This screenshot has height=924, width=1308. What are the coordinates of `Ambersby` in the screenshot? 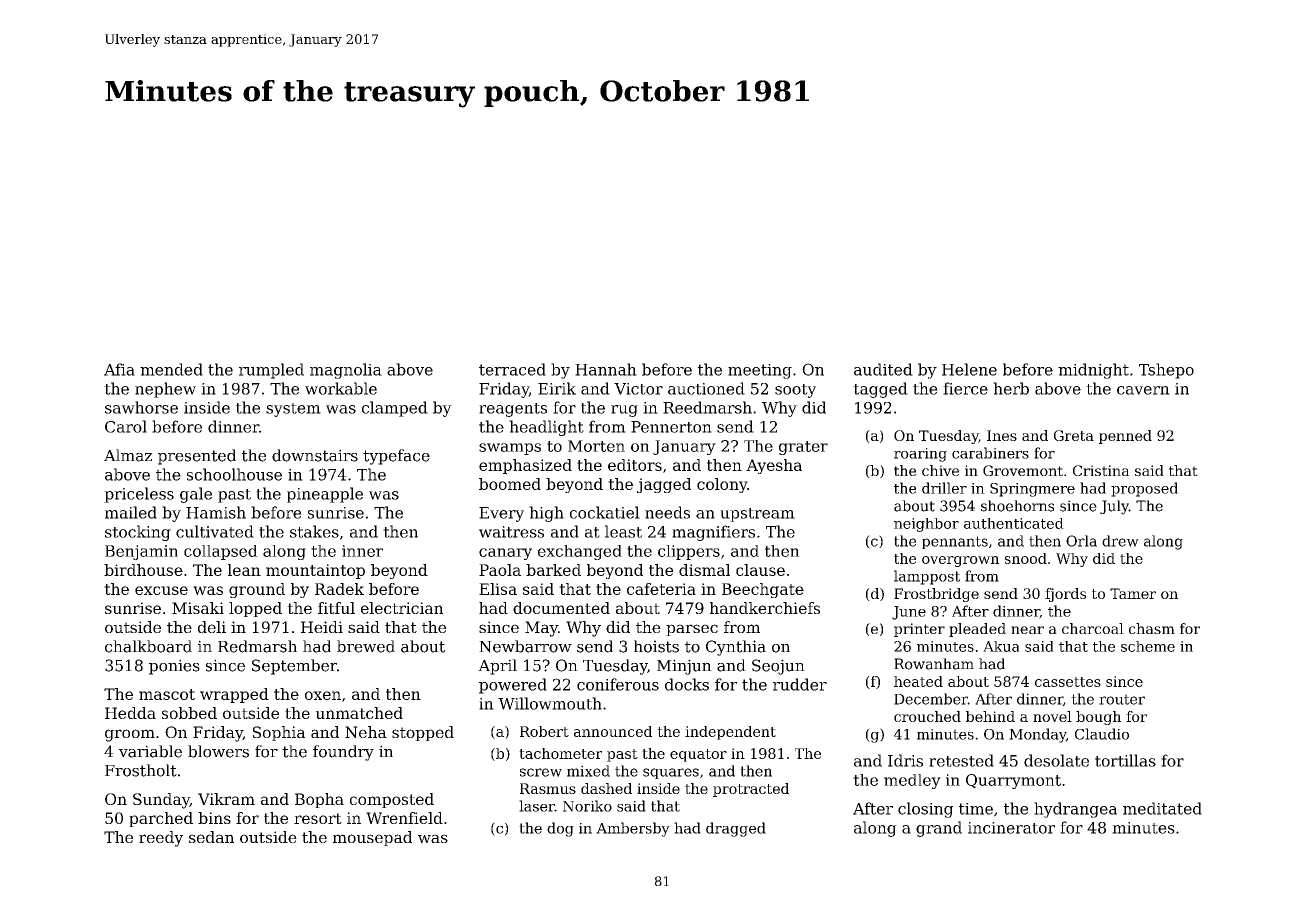 It's located at (633, 829).
